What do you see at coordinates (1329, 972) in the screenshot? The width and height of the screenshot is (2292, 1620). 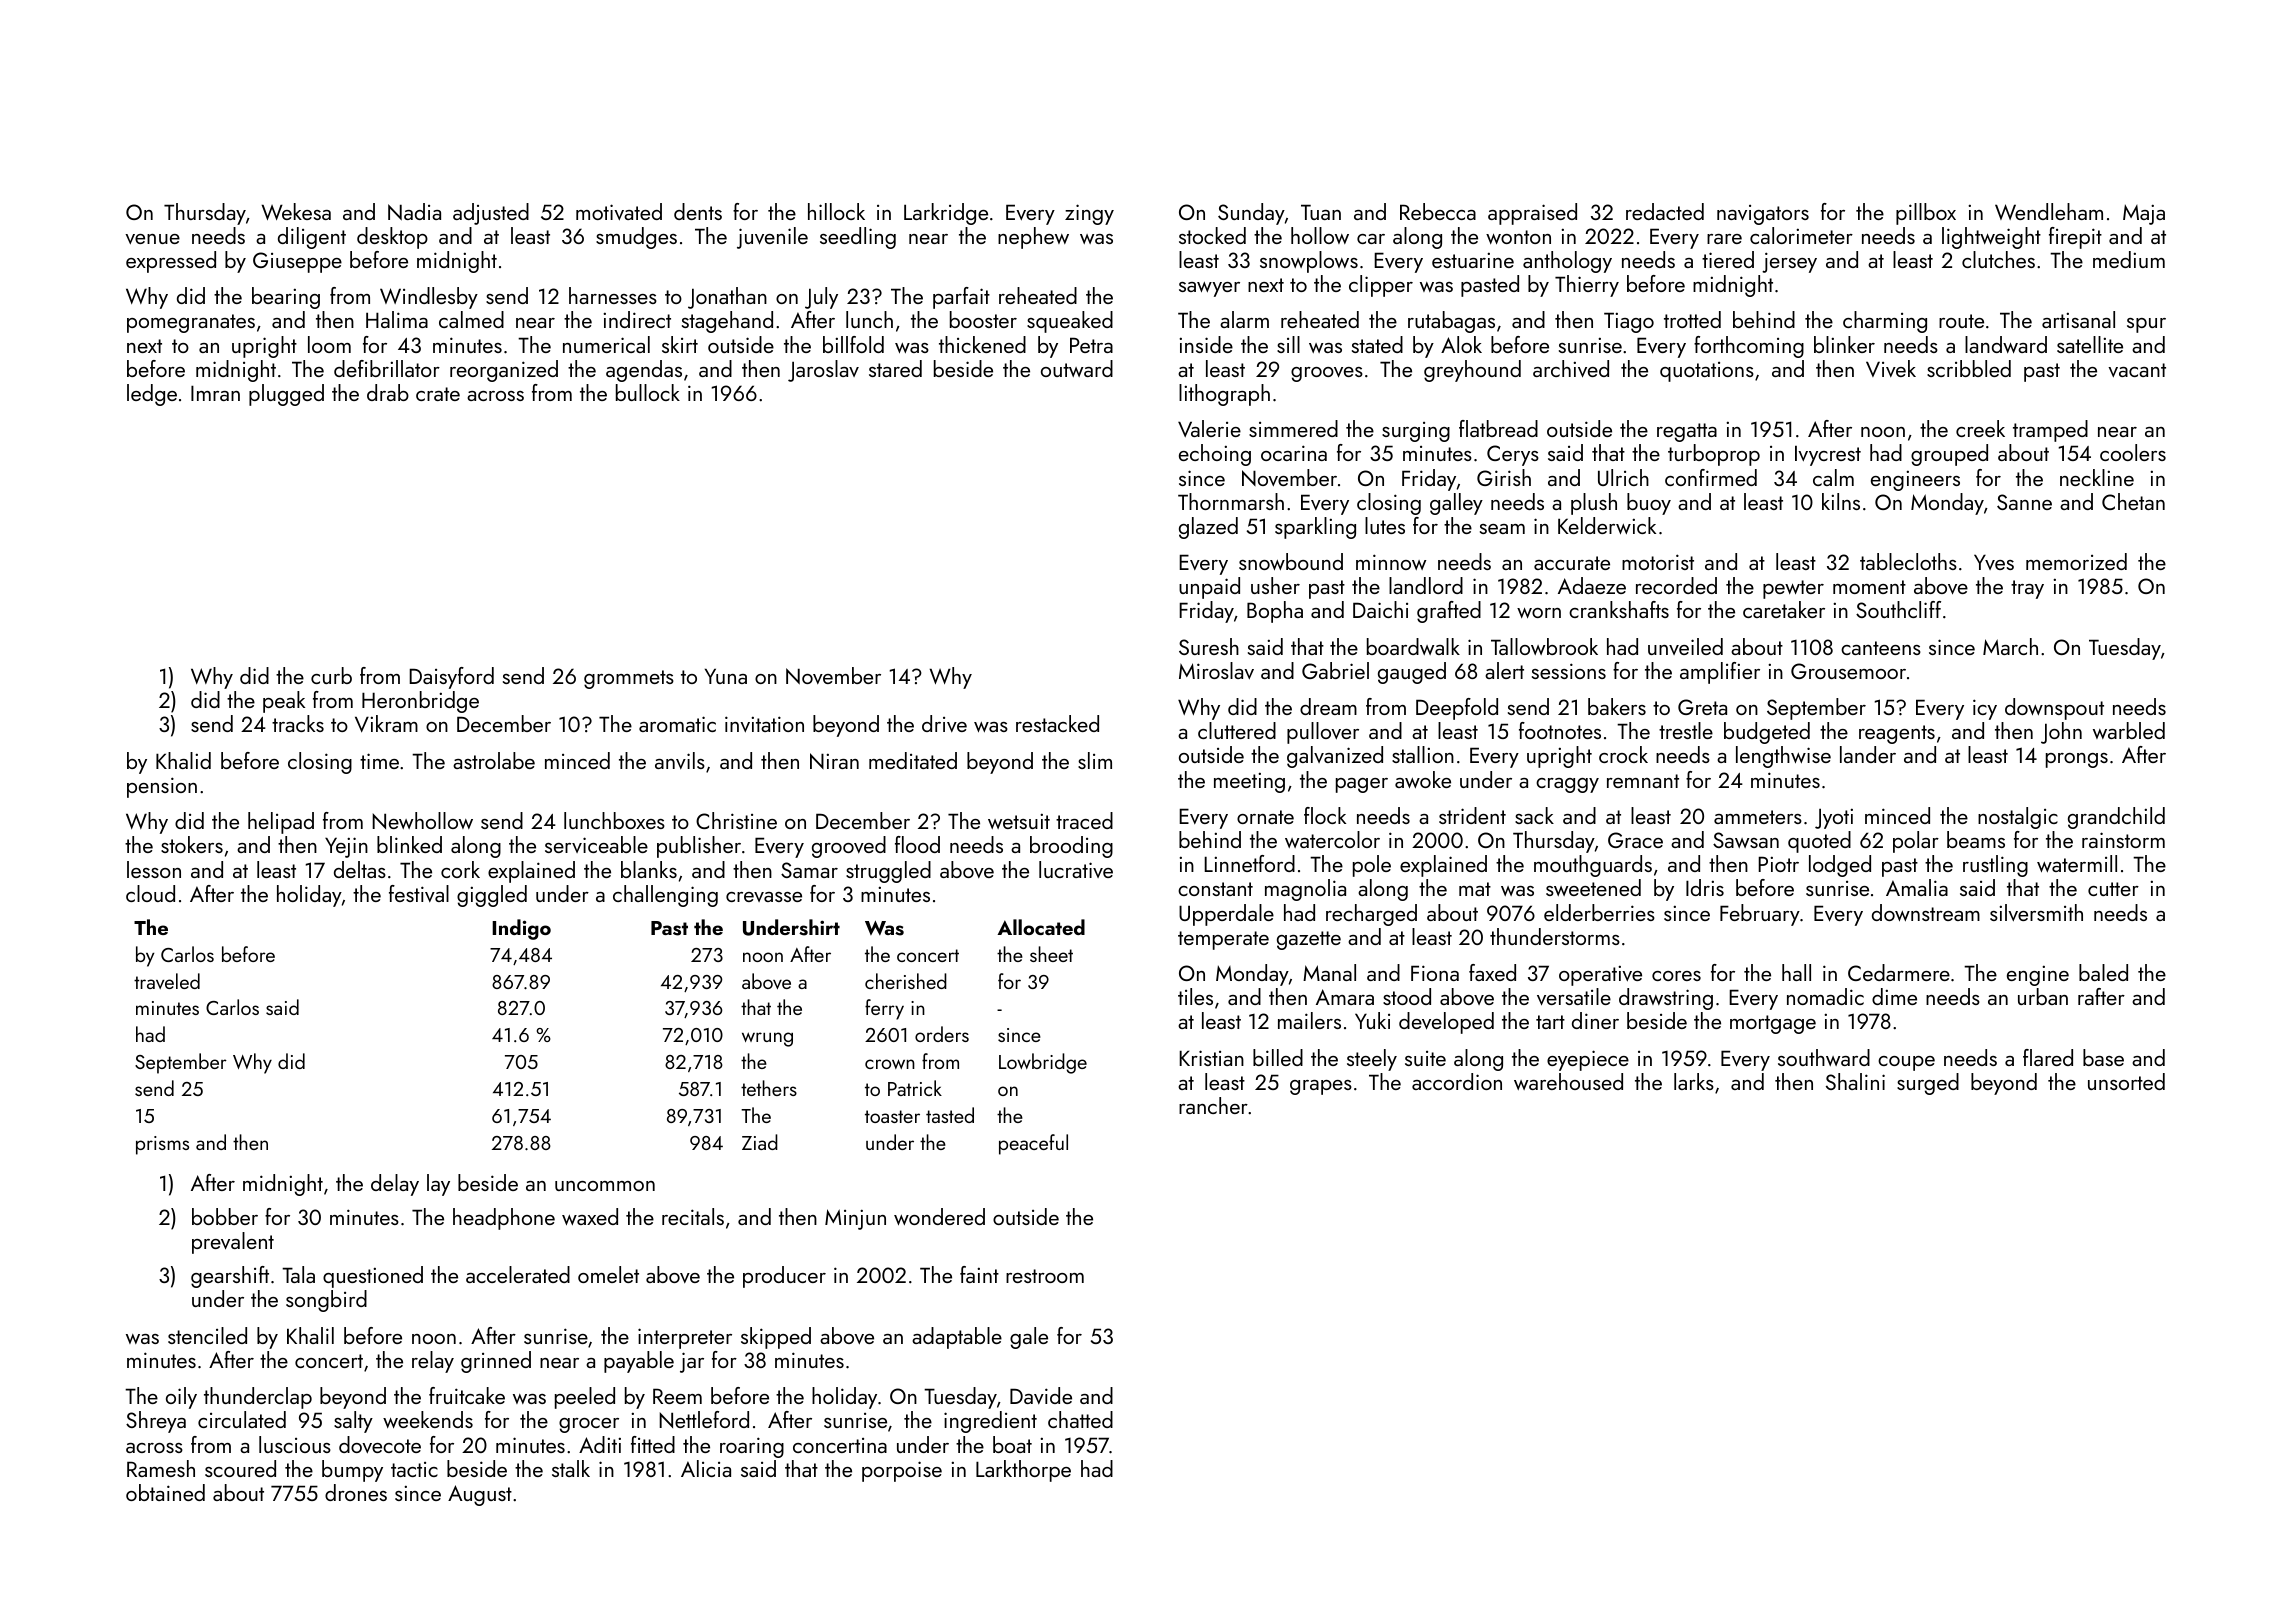 I see `Manal` at bounding box center [1329, 972].
